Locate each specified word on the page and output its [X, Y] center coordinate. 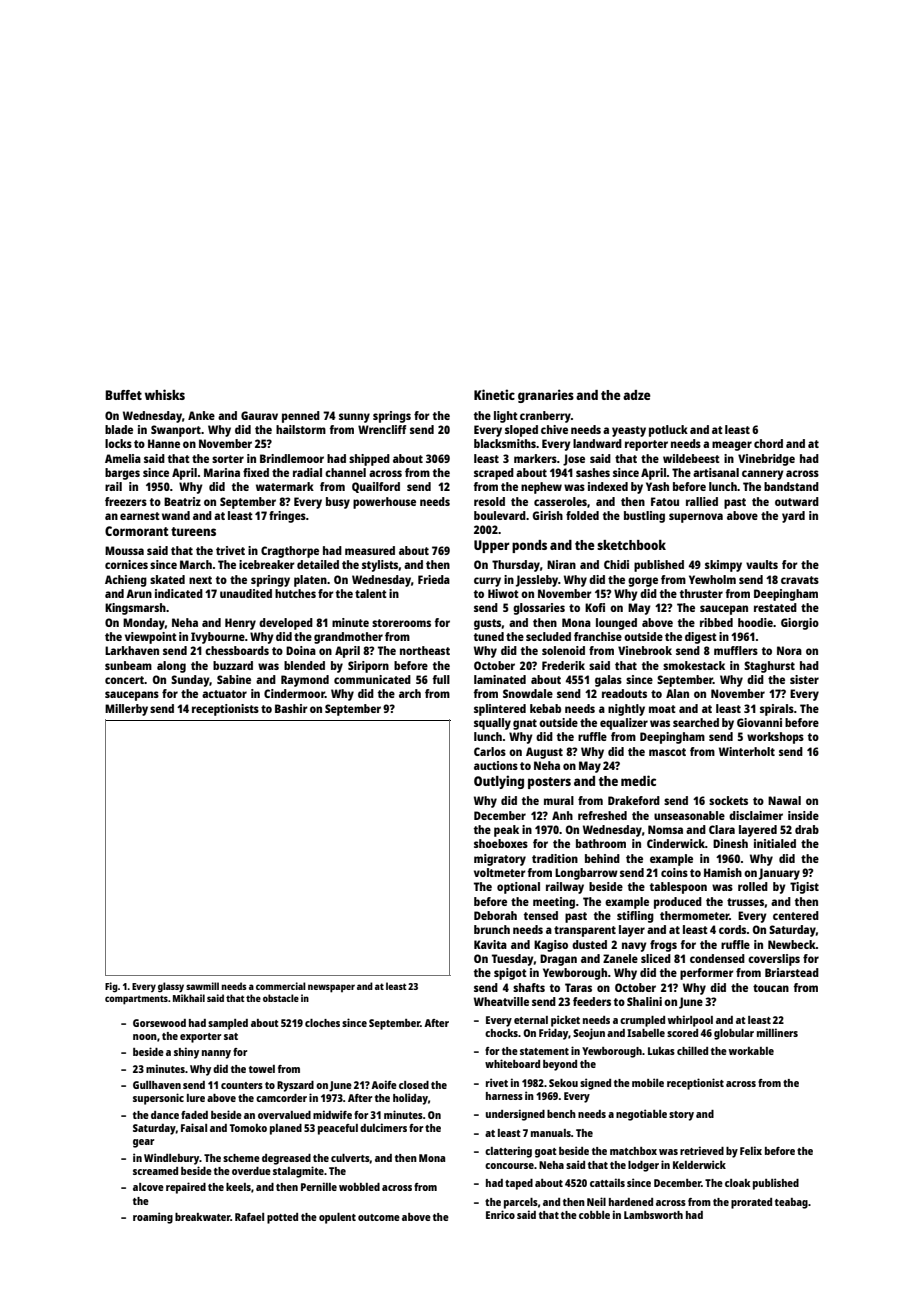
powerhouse [384, 503]
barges [122, 474]
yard [793, 517]
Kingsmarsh [135, 609]
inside [803, 815]
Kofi [595, 607]
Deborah [495, 915]
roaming [153, 1218]
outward [797, 501]
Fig [111, 987]
